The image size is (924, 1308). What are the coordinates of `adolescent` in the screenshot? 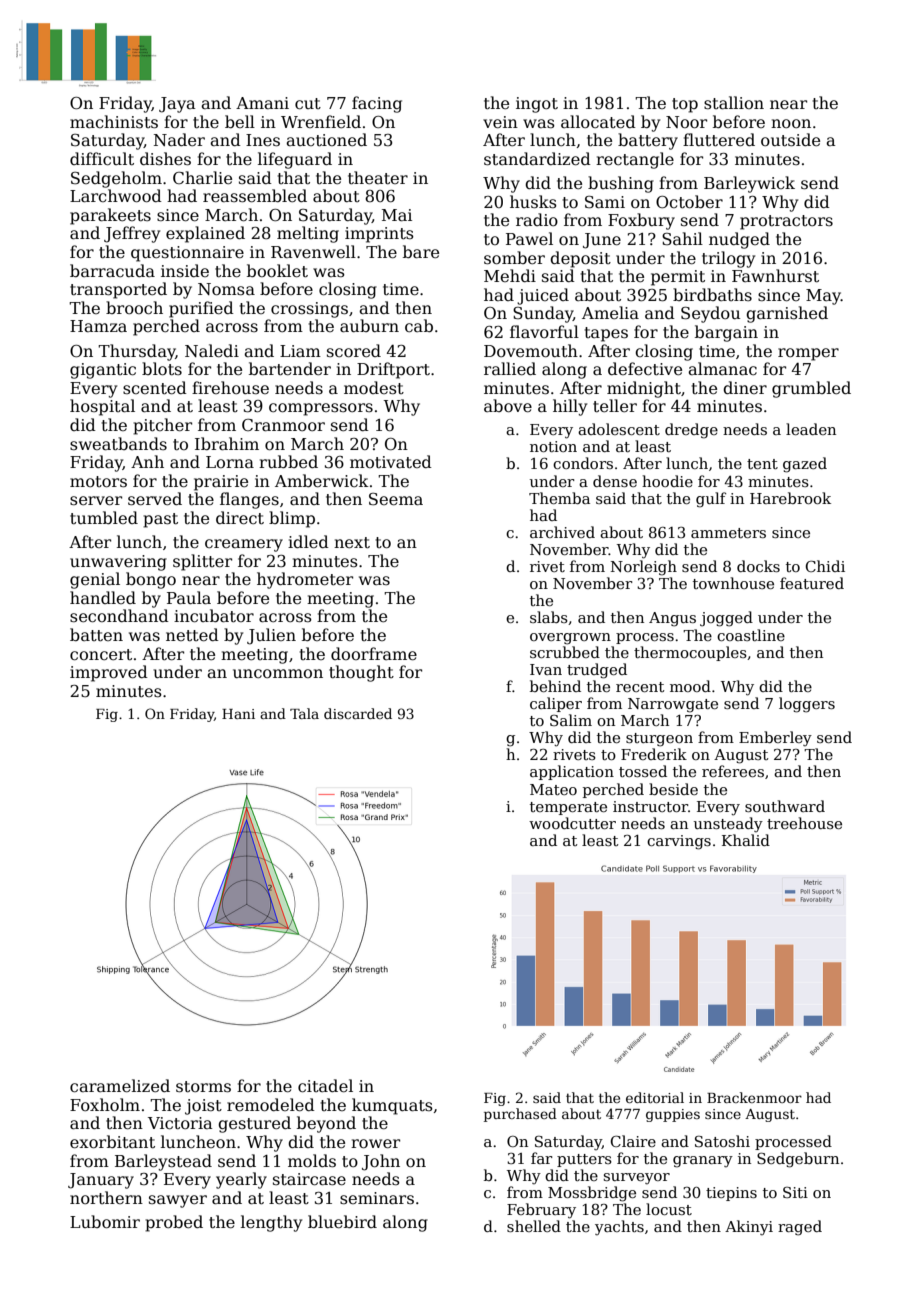 It's located at (619, 429).
